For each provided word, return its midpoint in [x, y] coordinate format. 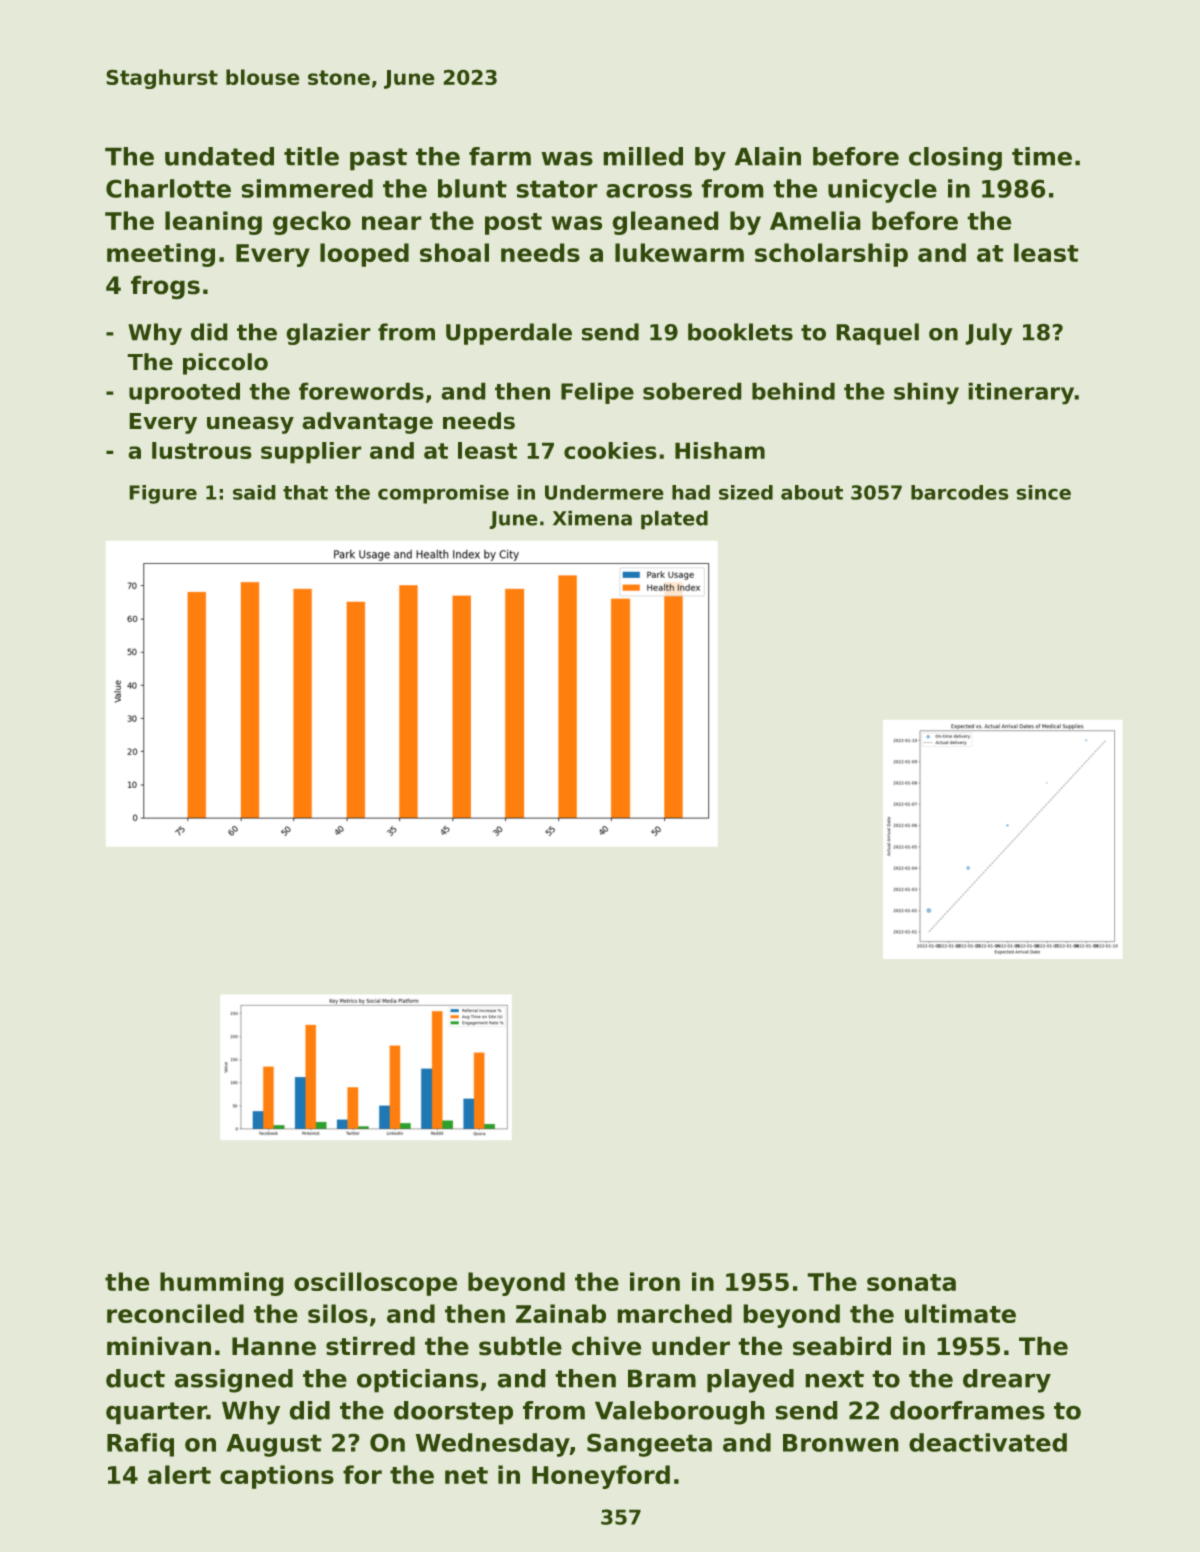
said [254, 492]
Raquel [877, 334]
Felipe [597, 393]
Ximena [592, 518]
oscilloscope [376, 1284]
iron [655, 1281]
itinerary [1021, 393]
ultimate [960, 1313]
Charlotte [168, 188]
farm [500, 156]
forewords [361, 391]
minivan [159, 1346]
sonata [911, 1282]
